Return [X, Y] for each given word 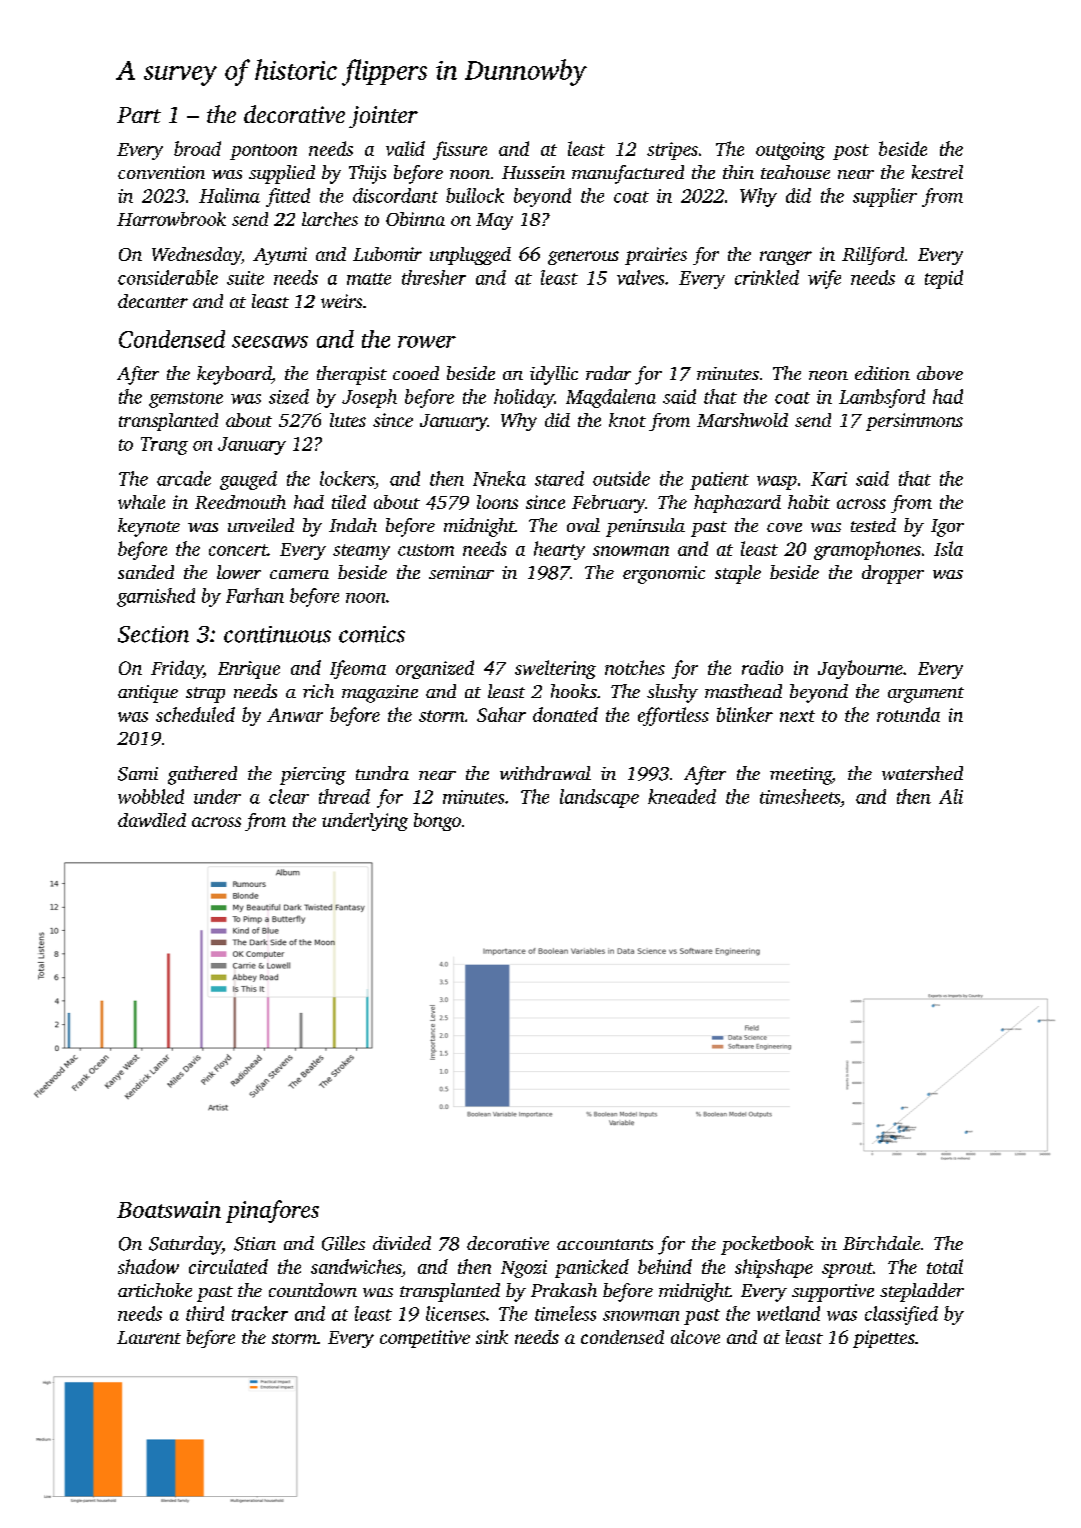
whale [141, 502]
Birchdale [881, 1243]
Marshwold [742, 420]
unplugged [470, 256]
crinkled [767, 277]
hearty [559, 550]
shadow [148, 1266]
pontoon [263, 152]
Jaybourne [860, 669]
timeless [565, 1313]
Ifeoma [358, 669]
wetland [788, 1313]
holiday [524, 398]
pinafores [272, 1211]
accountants [605, 1244]
